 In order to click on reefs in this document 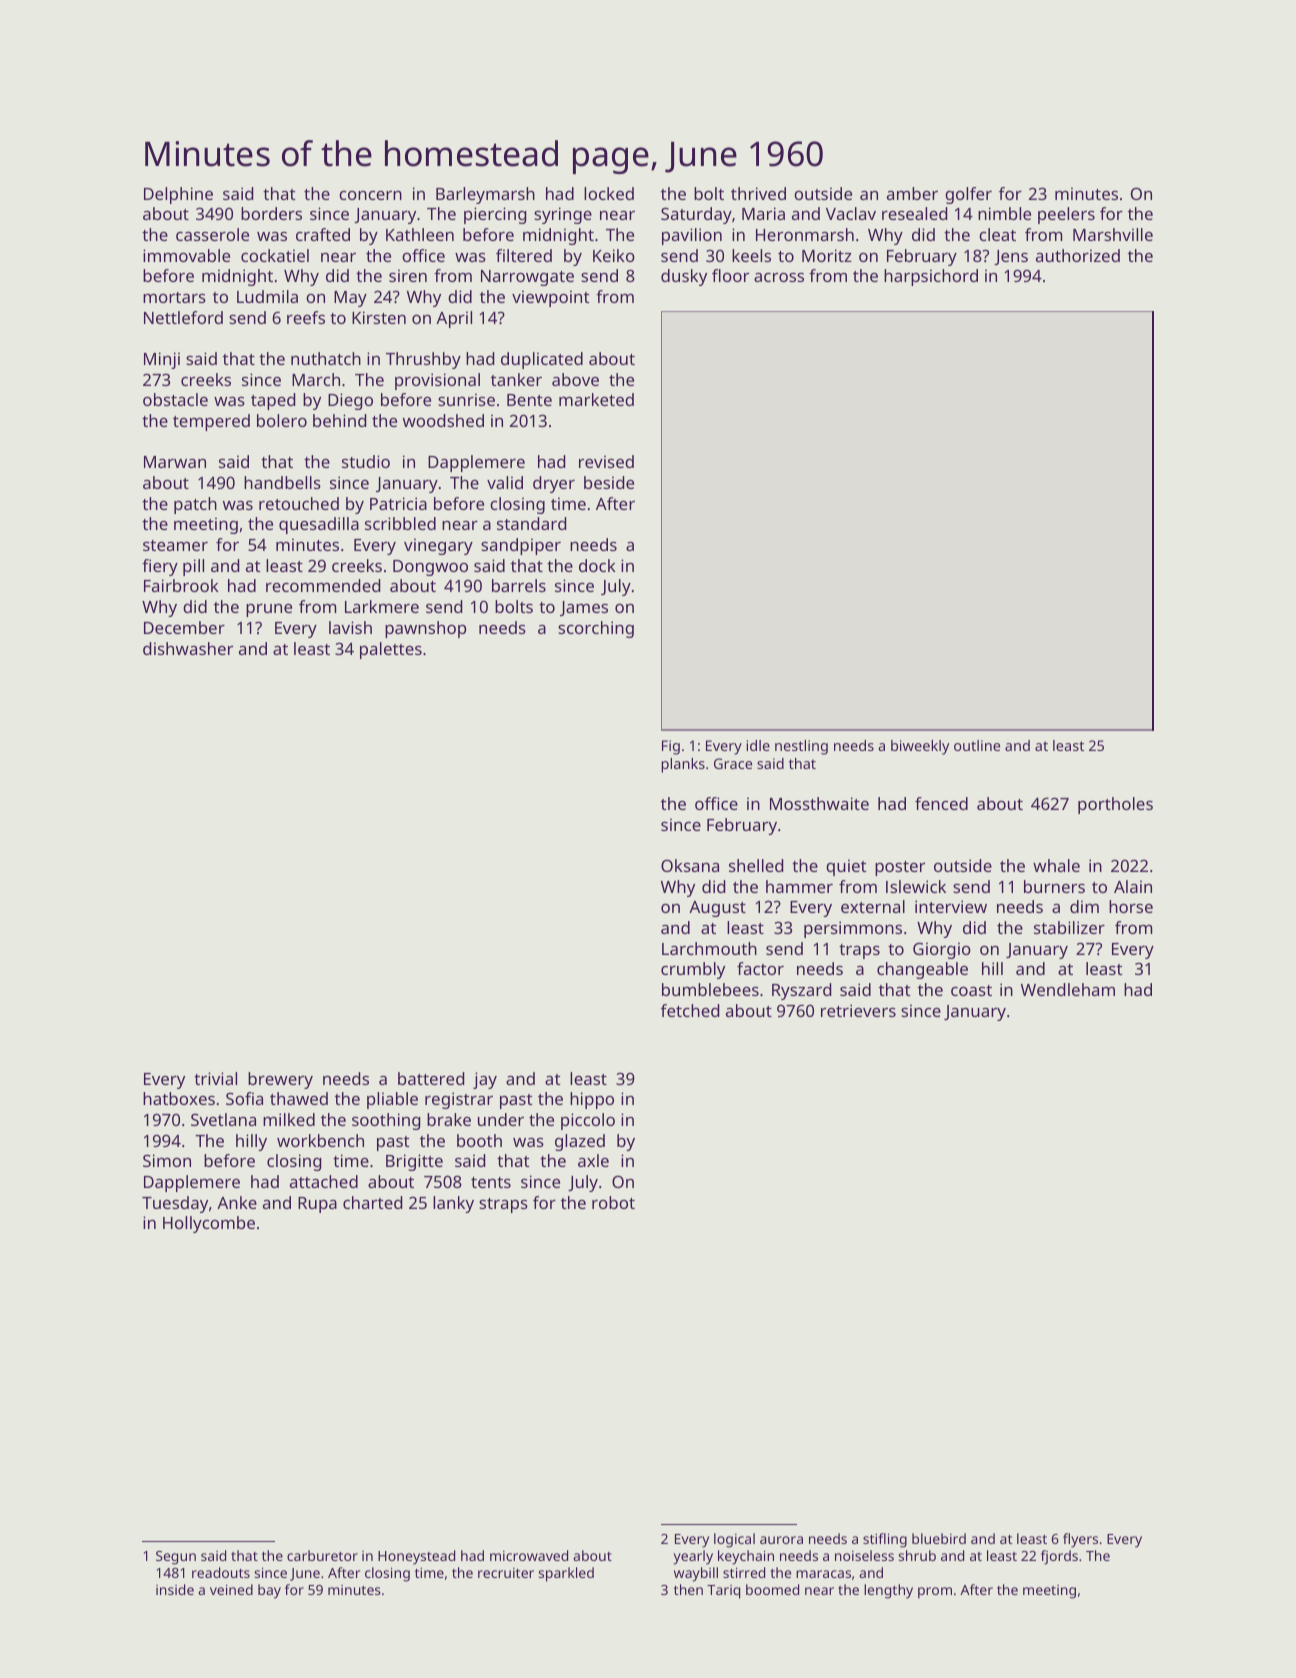, I will do `click(306, 317)`.
